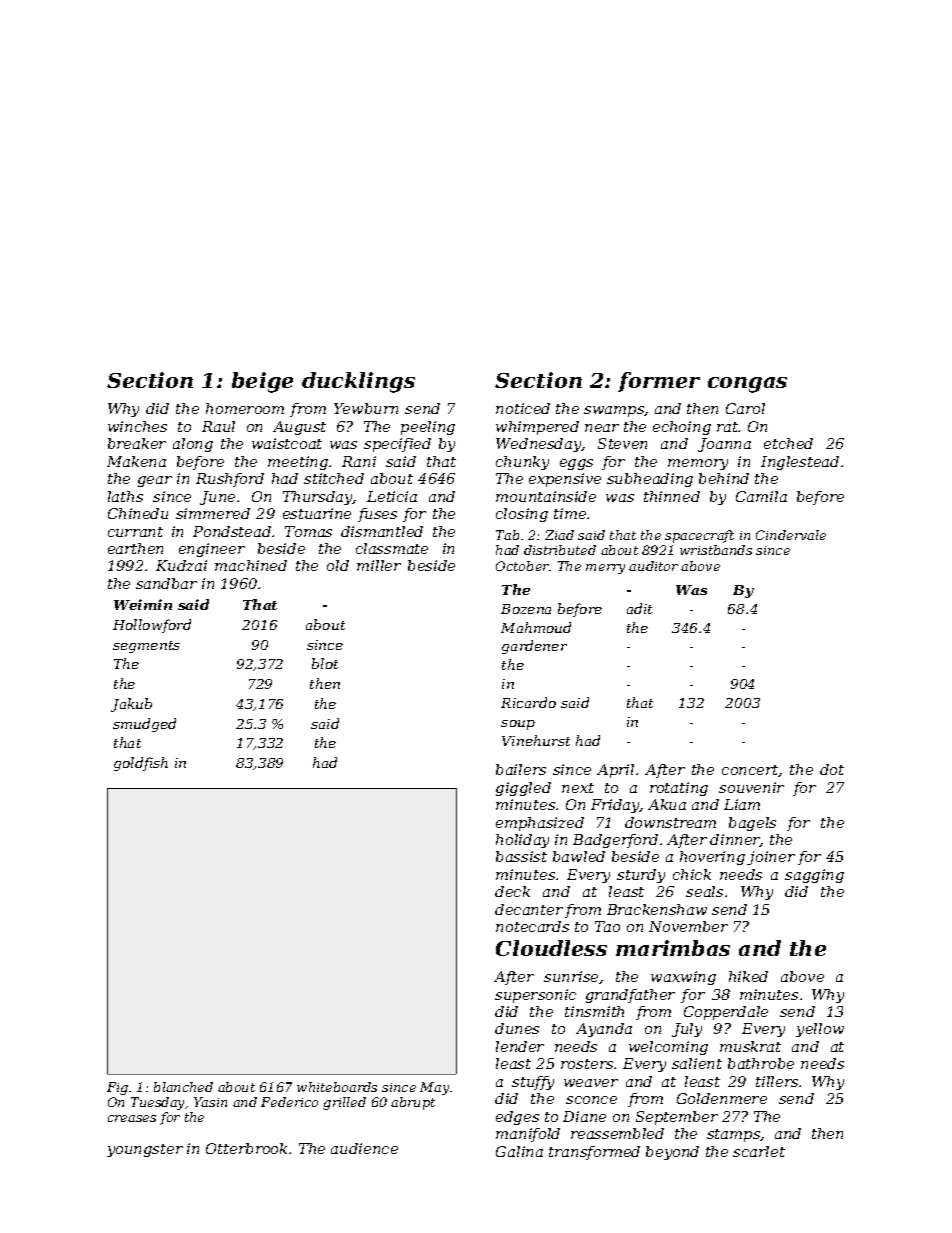  Describe the element at coordinates (750, 771) in the screenshot. I see `concert` at that location.
